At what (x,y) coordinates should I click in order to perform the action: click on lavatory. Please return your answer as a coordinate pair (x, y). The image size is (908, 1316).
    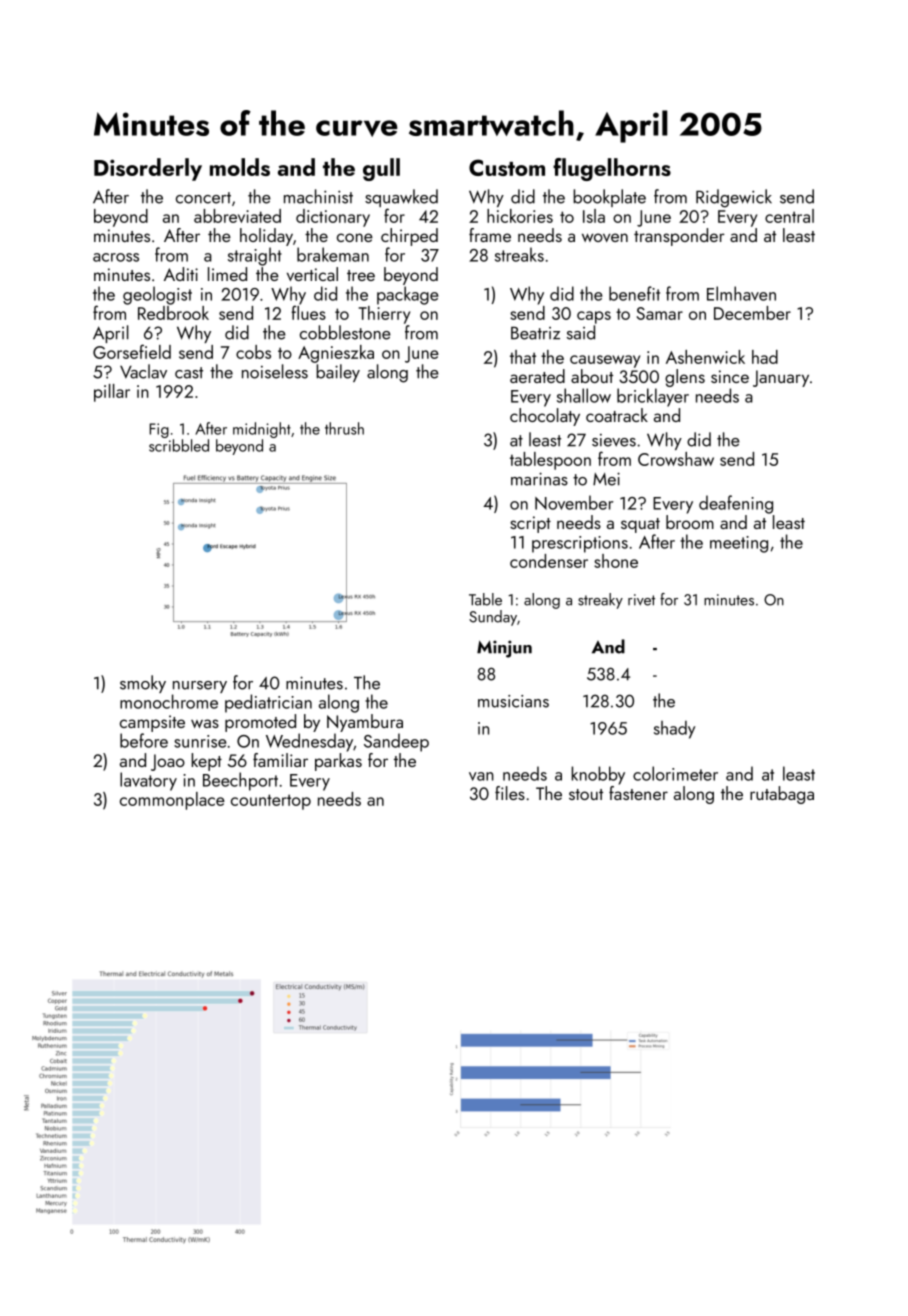
    Looking at the image, I should click on (148, 781).
